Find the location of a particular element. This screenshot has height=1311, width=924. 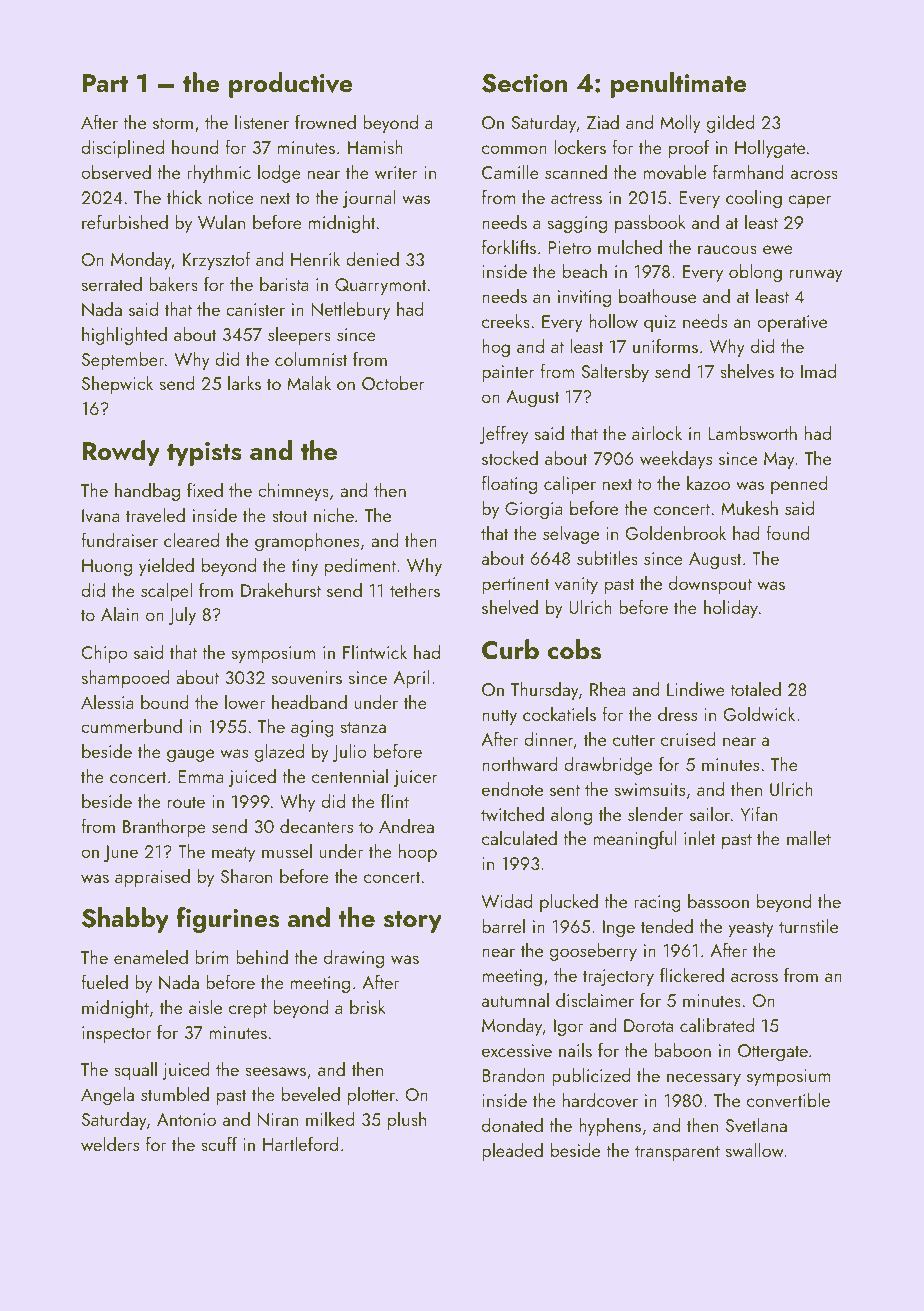

Hamish is located at coordinates (375, 147).
